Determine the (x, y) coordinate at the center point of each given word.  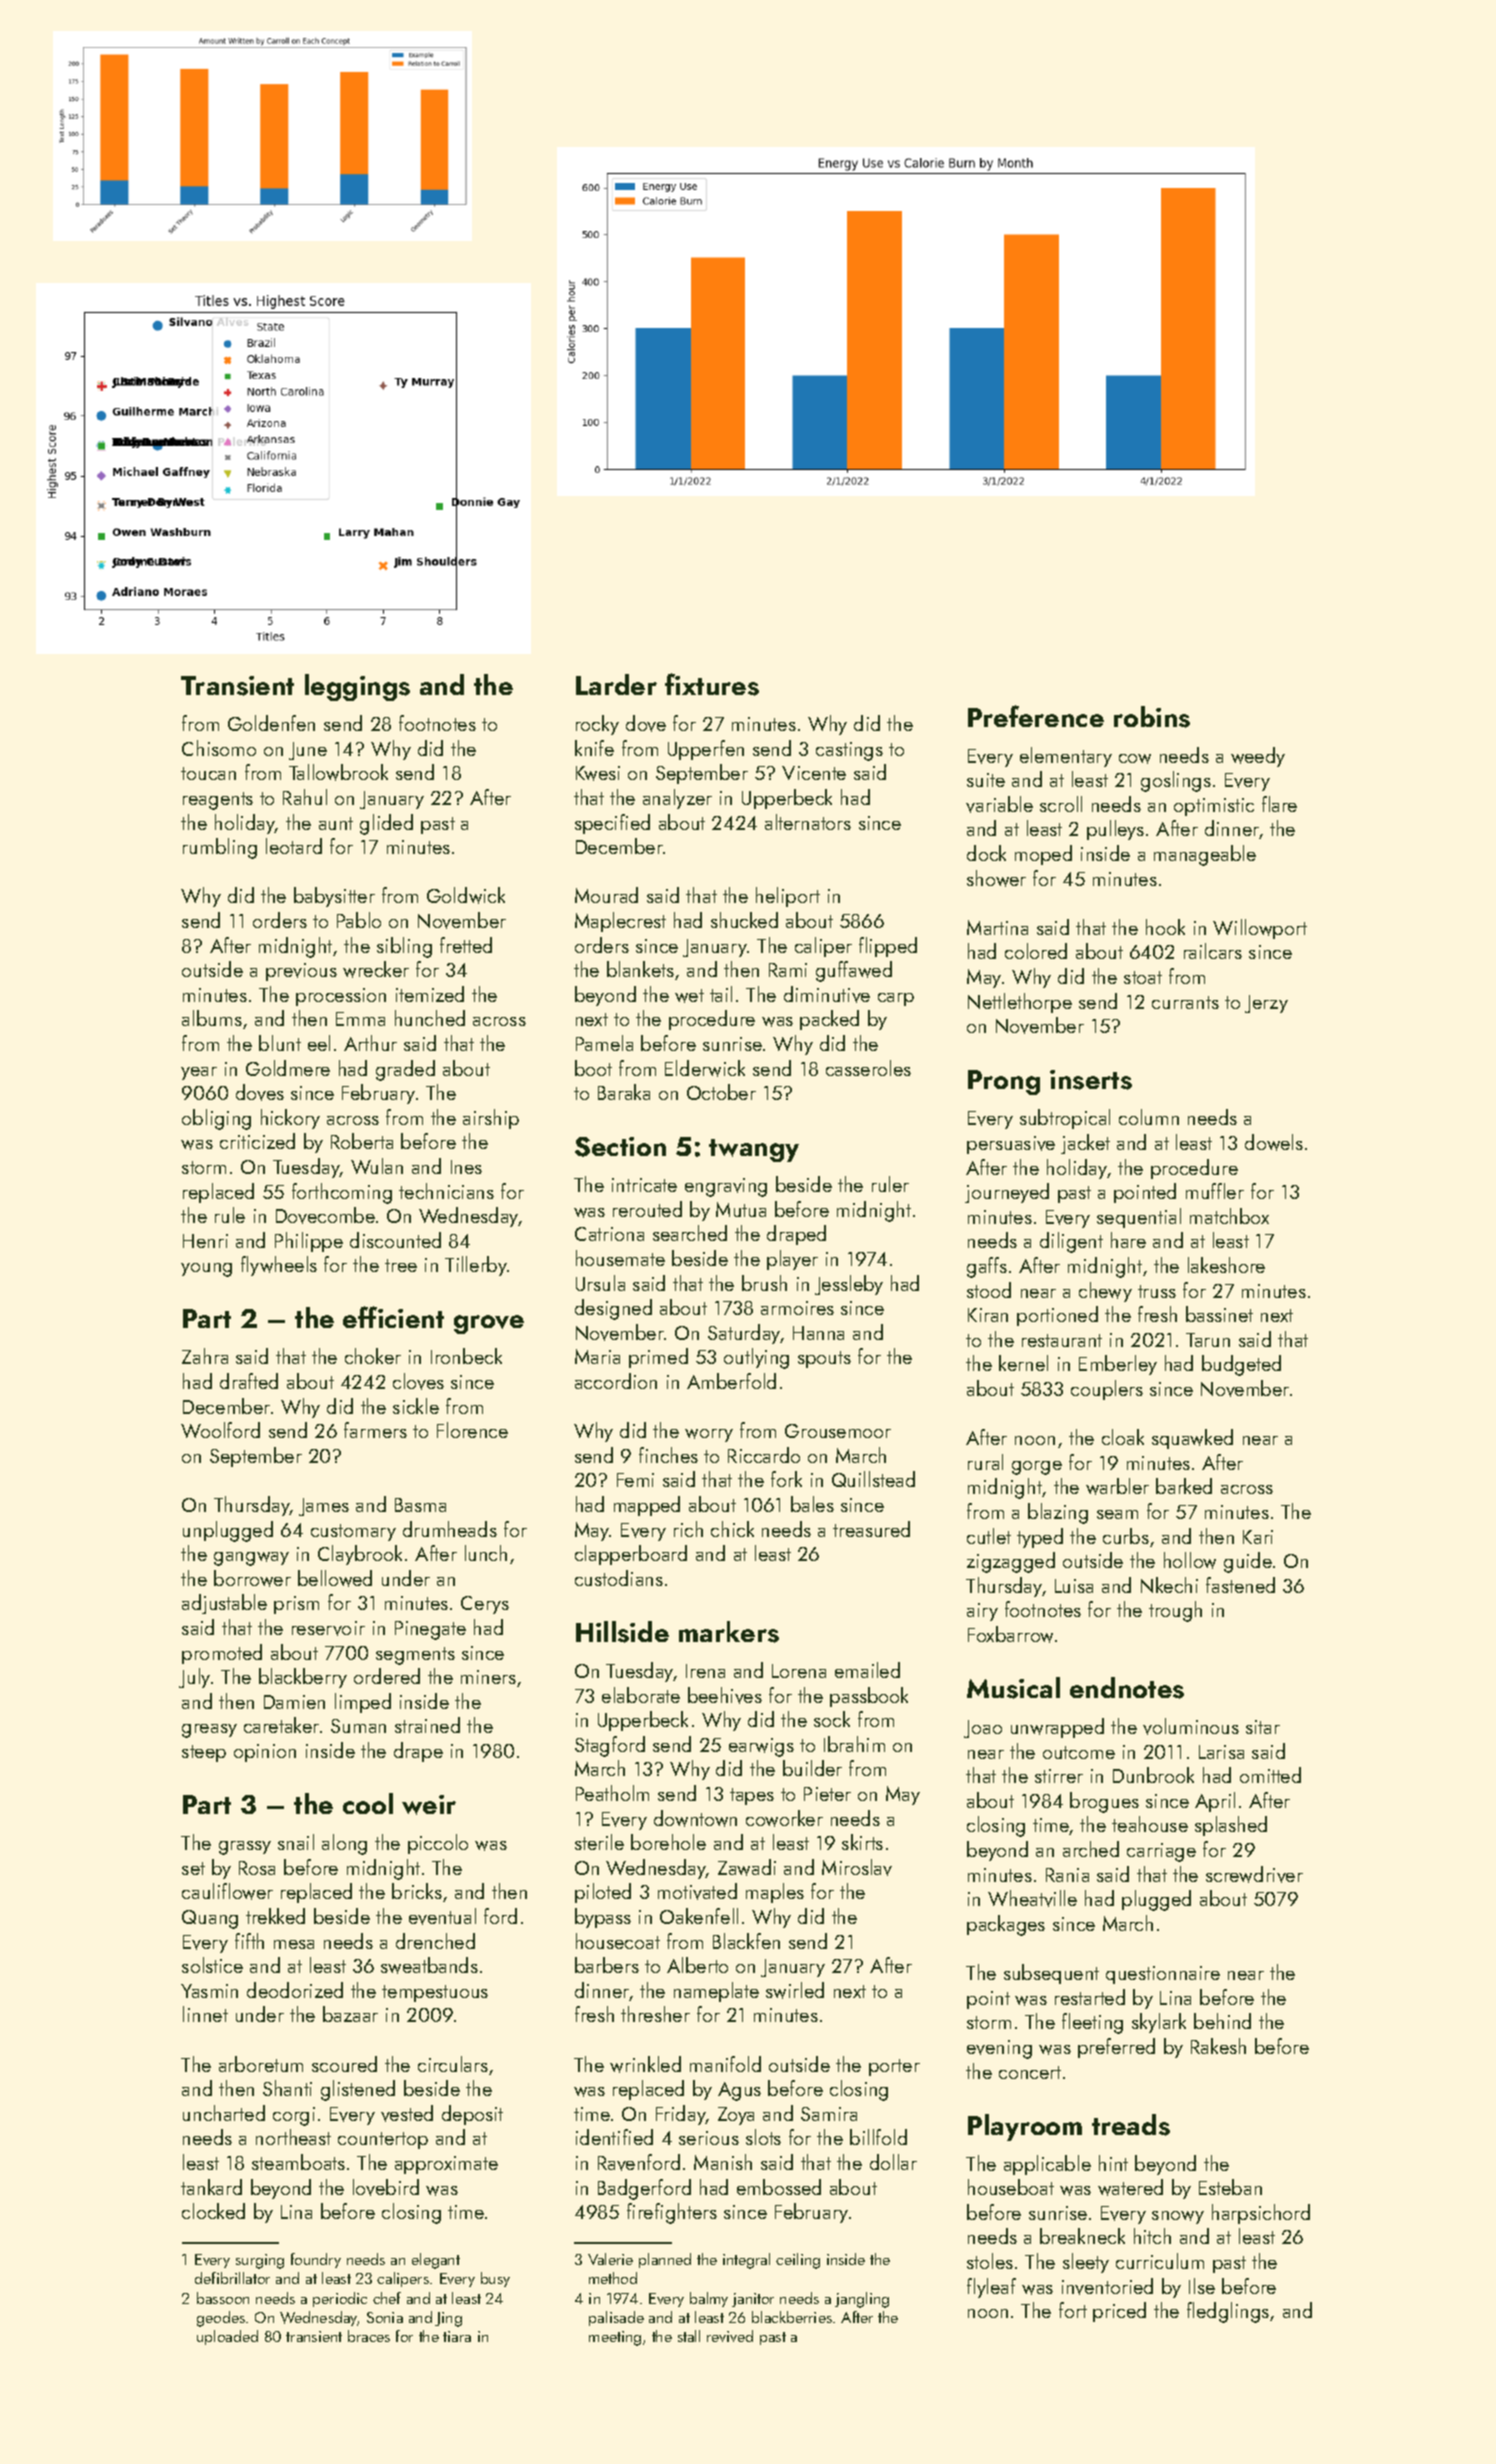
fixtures (712, 684)
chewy (1105, 1292)
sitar (1263, 1727)
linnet (205, 2014)
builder (812, 1768)
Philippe (309, 1242)
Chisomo (219, 748)
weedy (1258, 757)
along (344, 1844)
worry (709, 1435)
